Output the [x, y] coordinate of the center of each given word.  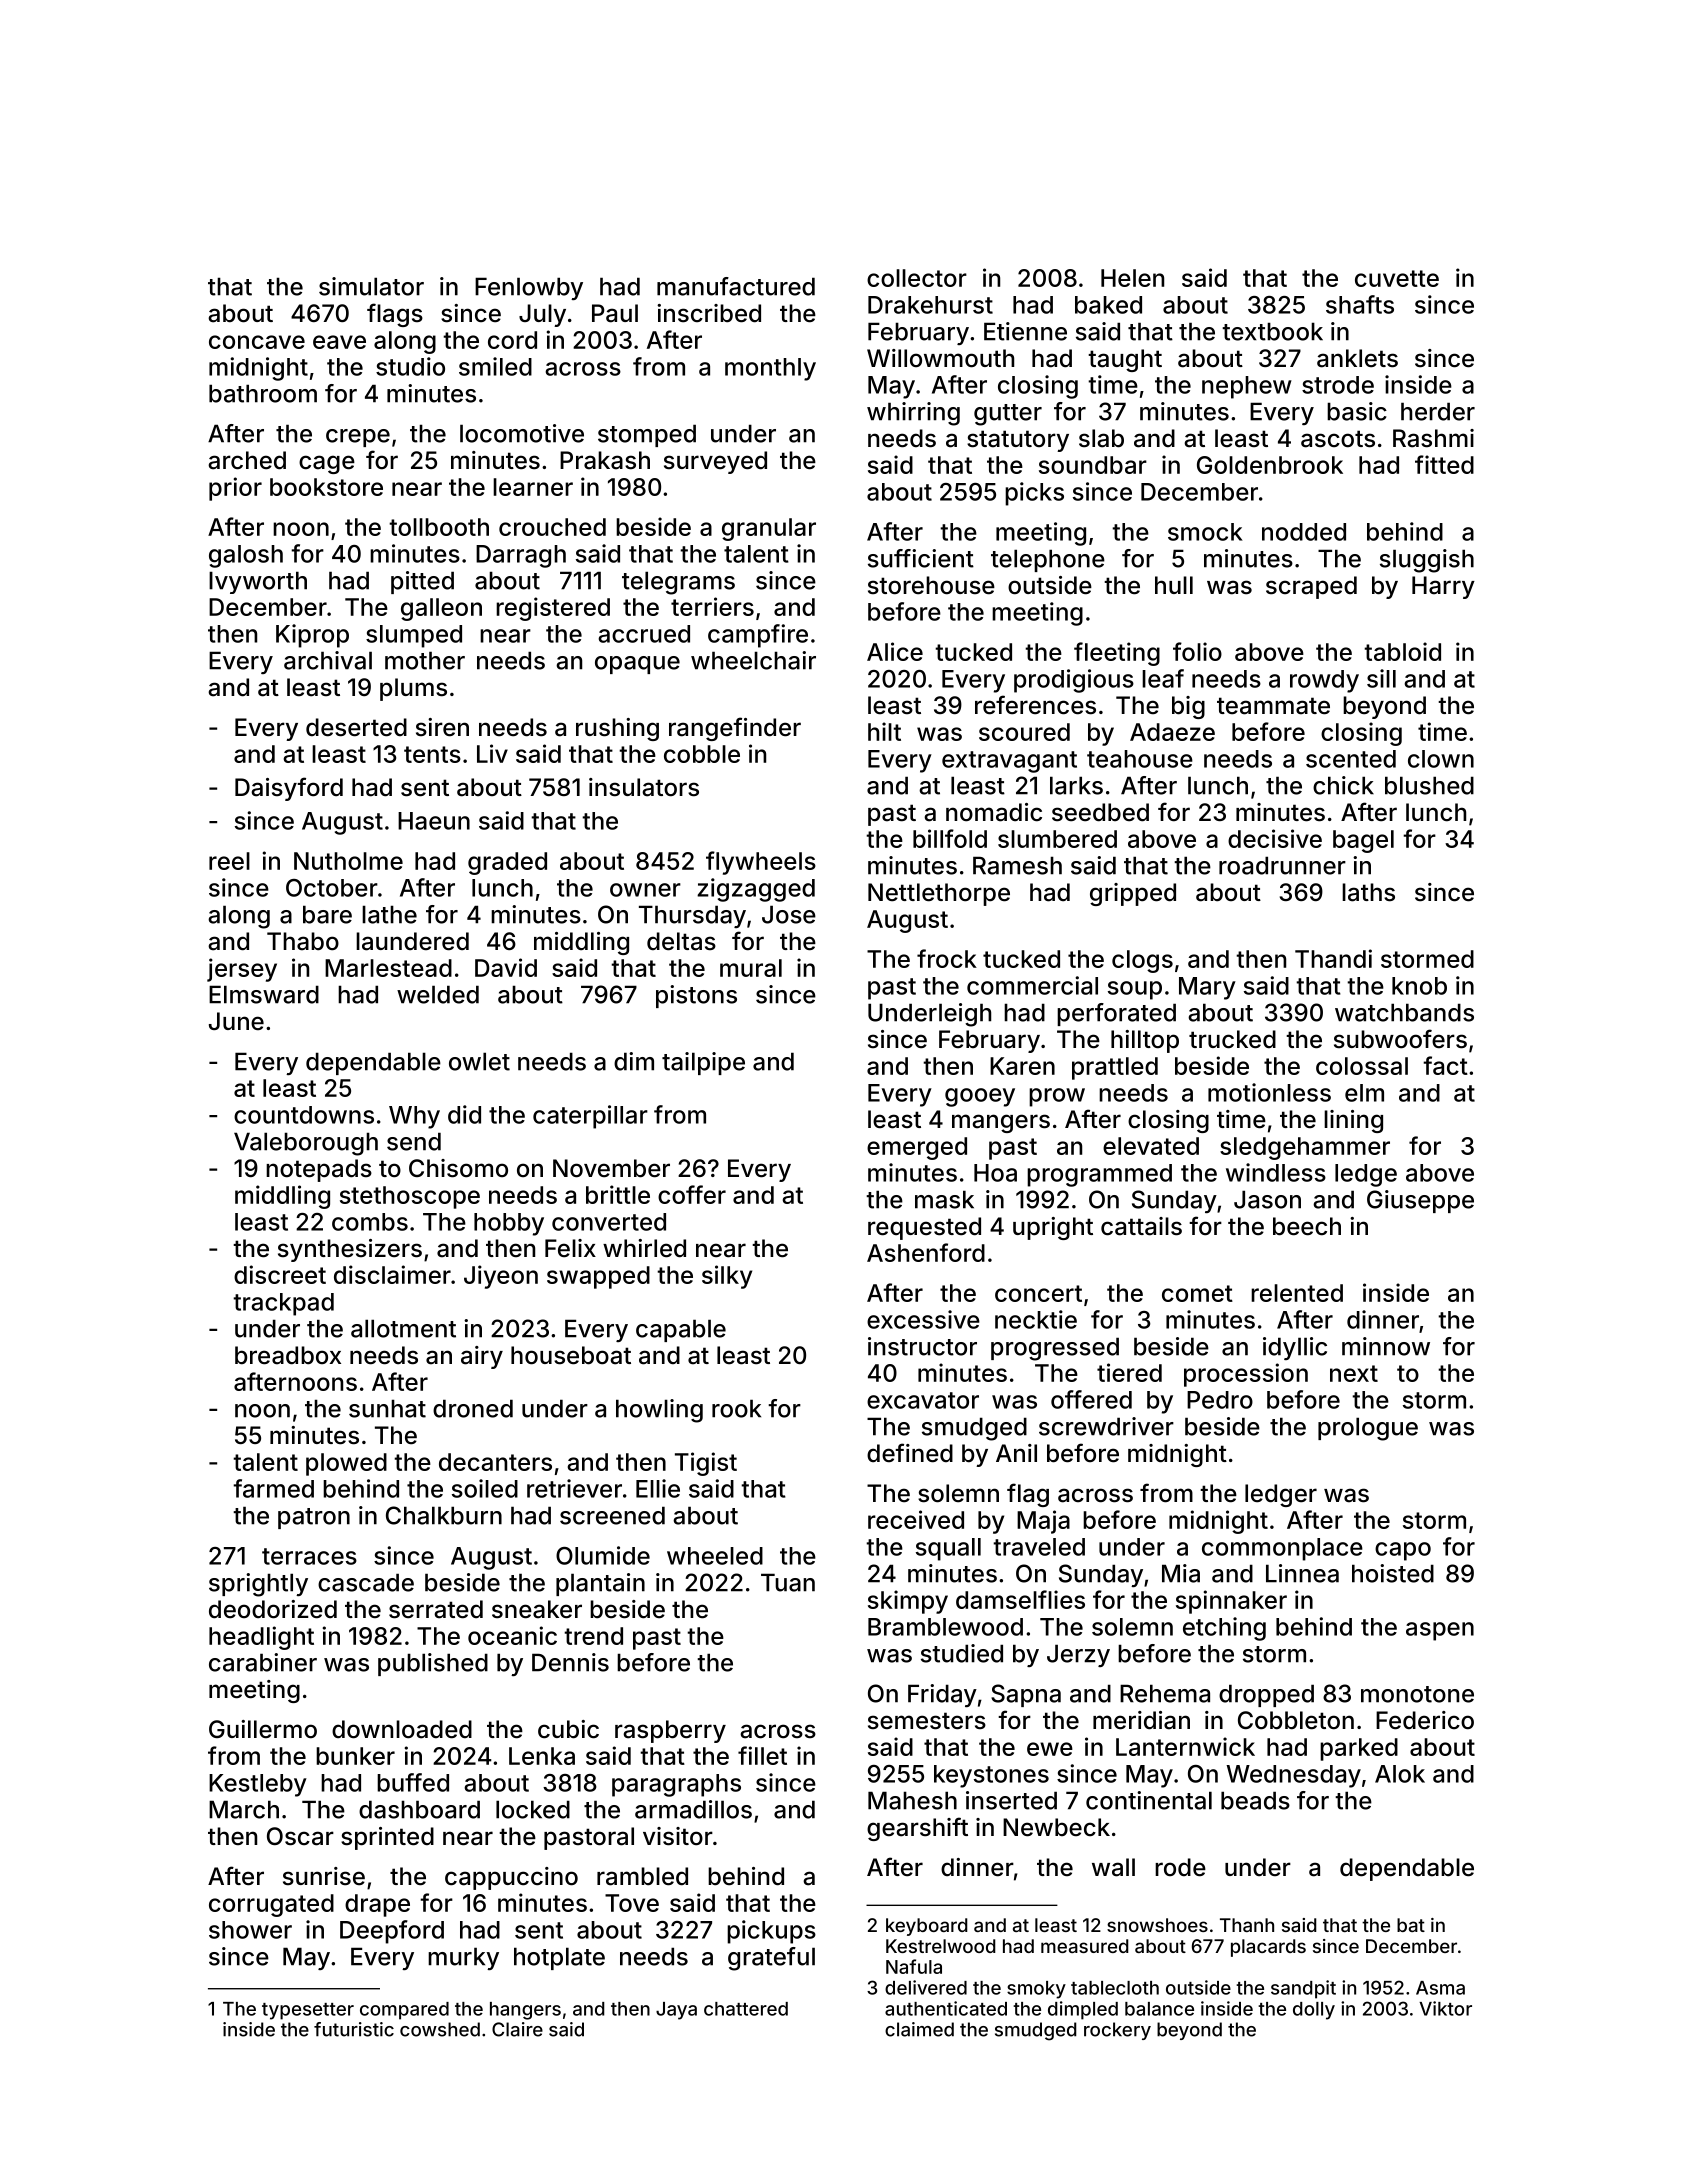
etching [1224, 1629]
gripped [1133, 894]
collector [917, 278]
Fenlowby [529, 288]
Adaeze [1172, 732]
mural [751, 968]
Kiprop [312, 636]
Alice [895, 651]
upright [1053, 1228]
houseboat [571, 1355]
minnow [1386, 1346]
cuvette [1397, 278]
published [433, 1664]
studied [962, 1653]
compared [404, 2011]
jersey [242, 970]
